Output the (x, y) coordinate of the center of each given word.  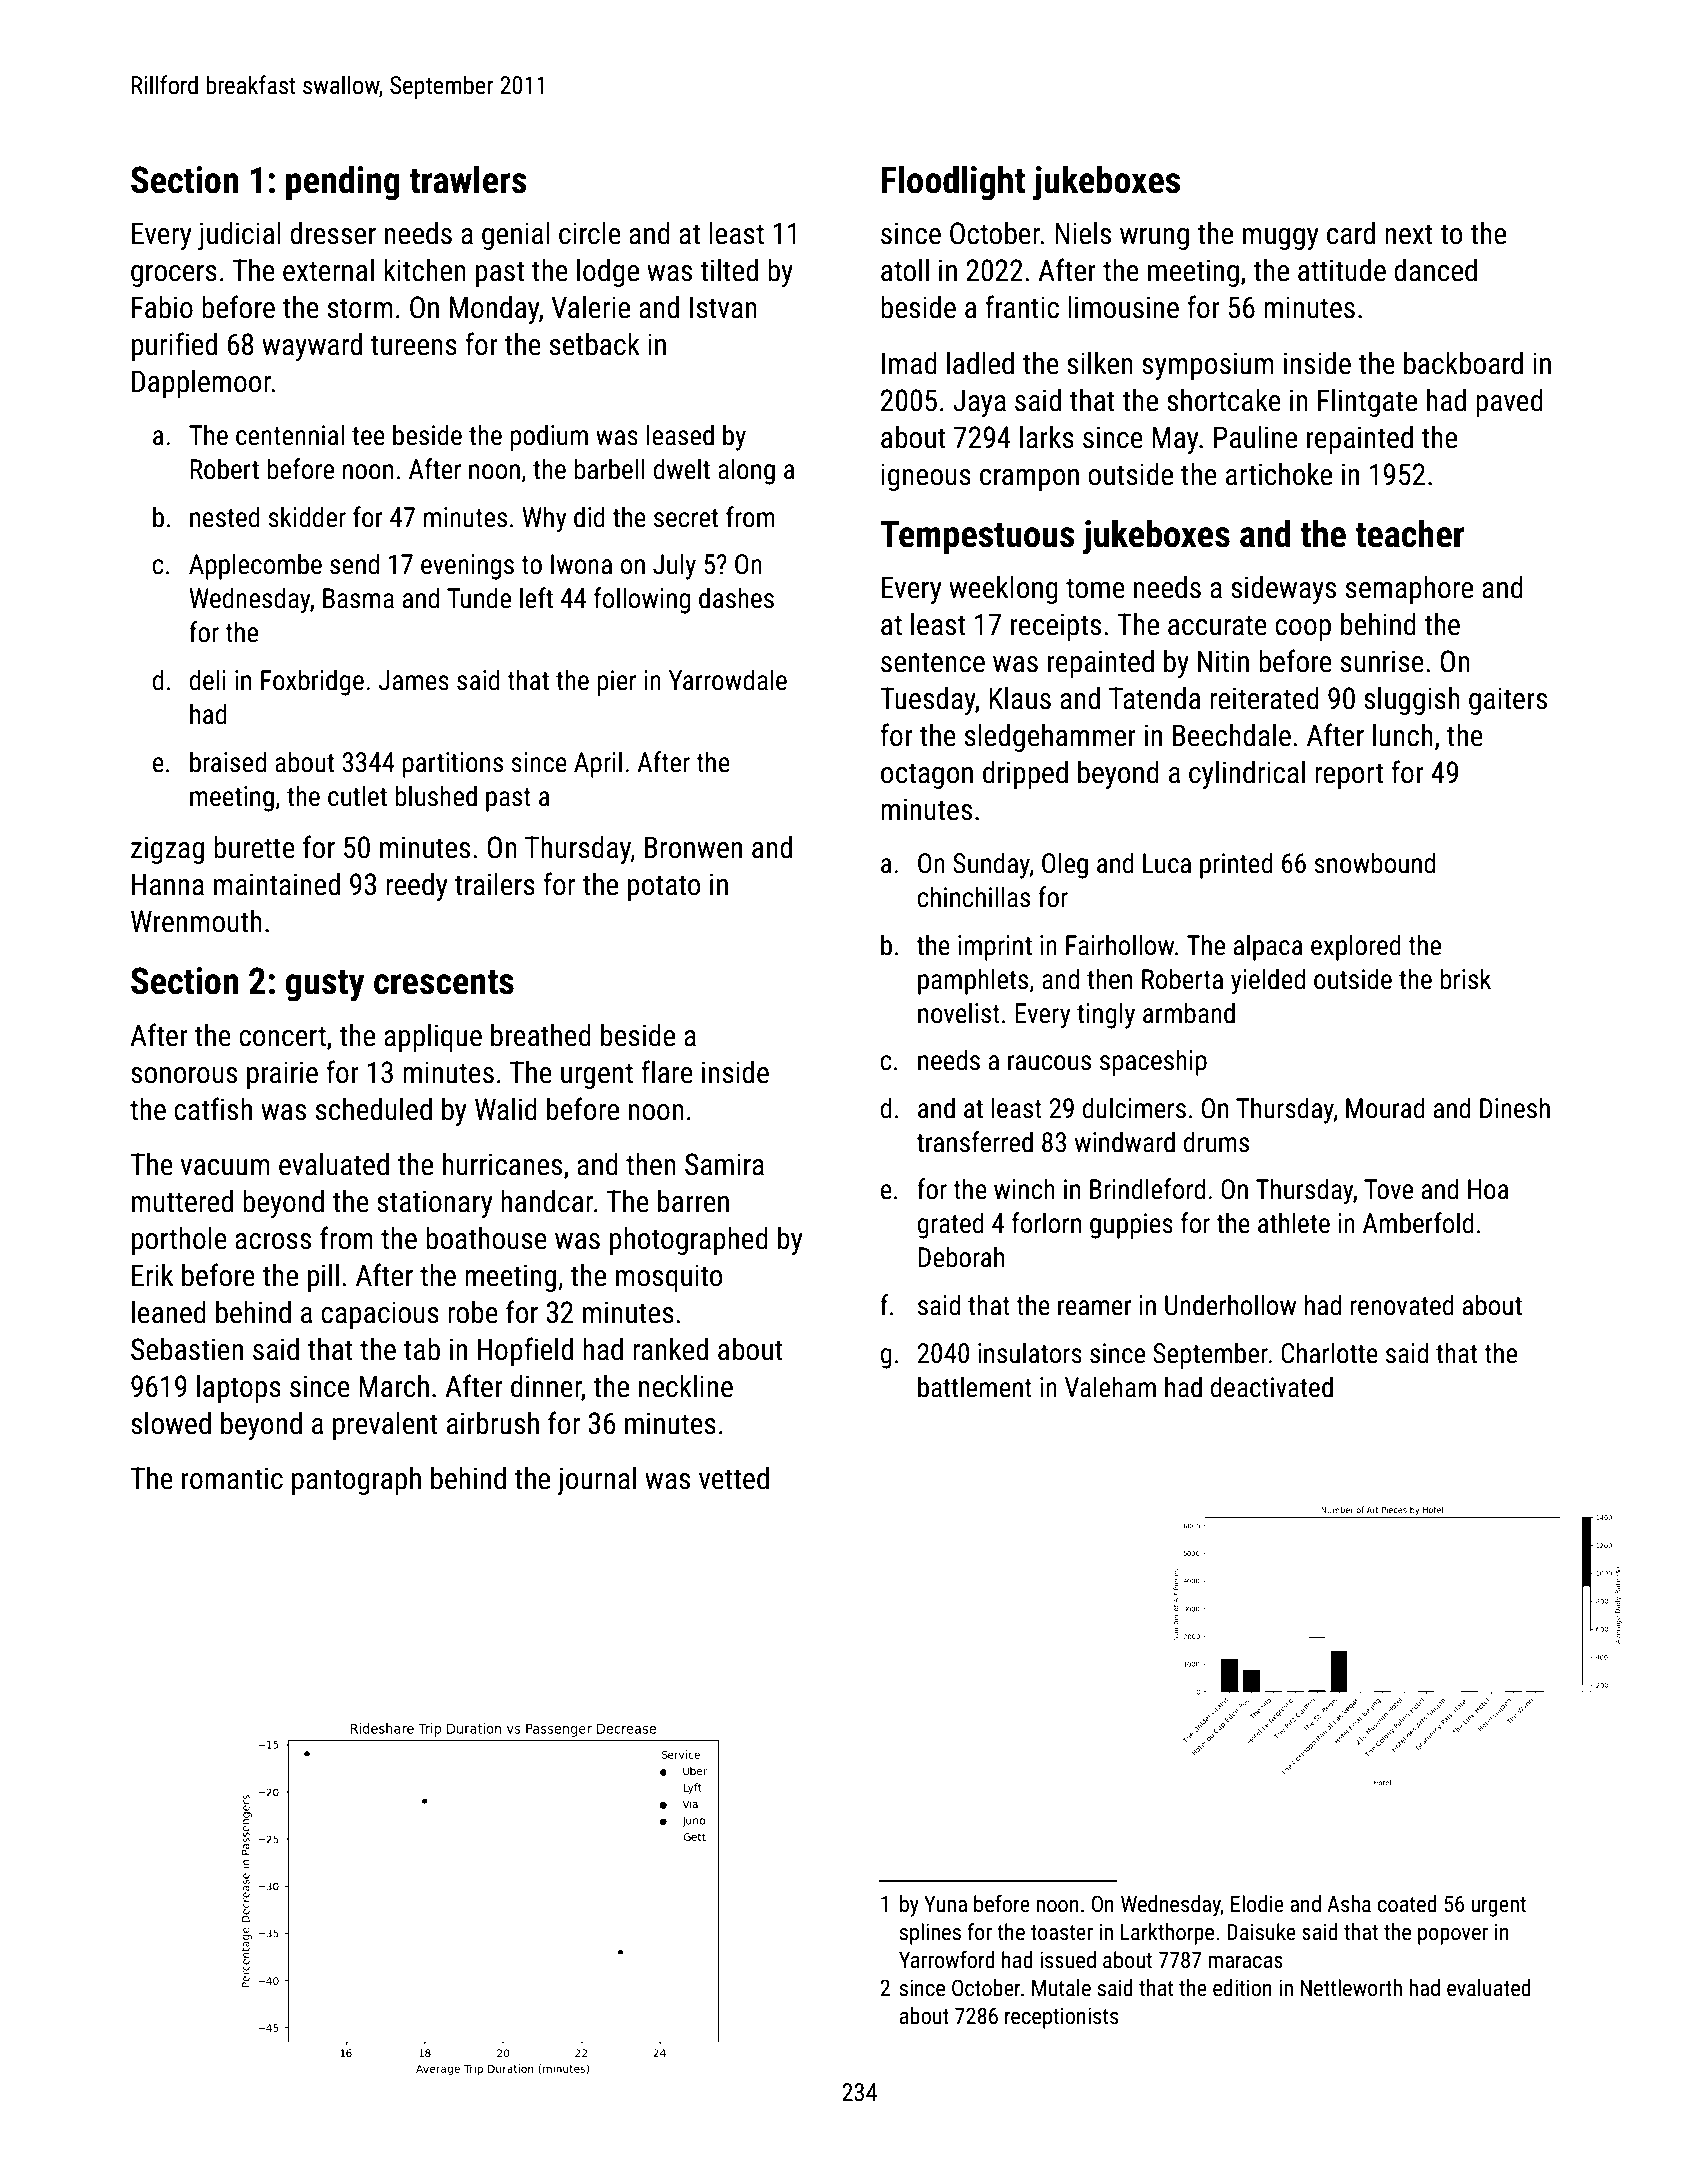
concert (282, 1036)
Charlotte (1329, 1353)
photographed (689, 1241)
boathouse (486, 1238)
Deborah (961, 1257)
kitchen (425, 270)
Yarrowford (947, 1960)
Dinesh (1515, 1108)
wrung (1154, 239)
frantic (1022, 307)
